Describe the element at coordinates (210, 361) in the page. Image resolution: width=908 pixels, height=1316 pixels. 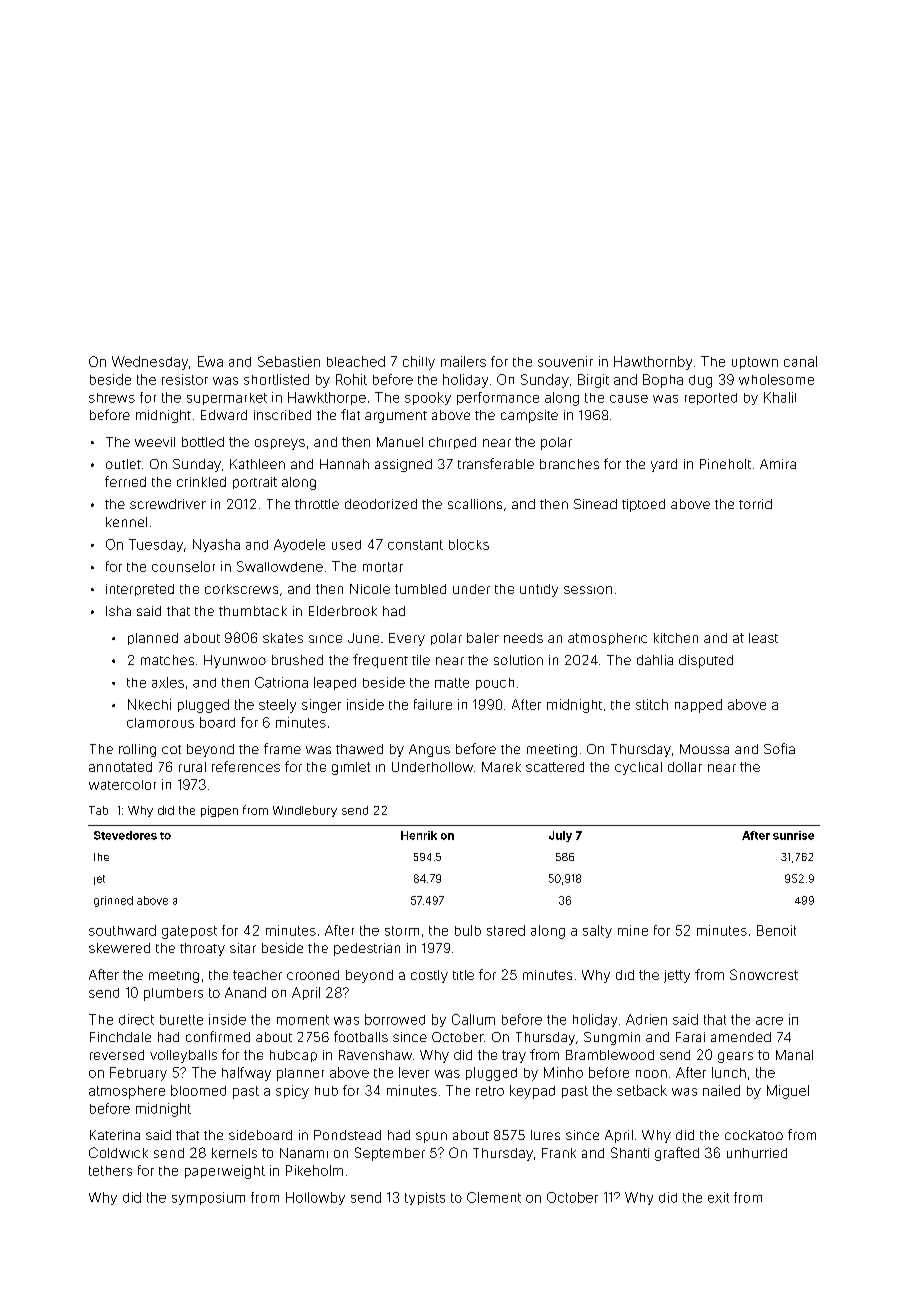
I see `Ewa` at that location.
